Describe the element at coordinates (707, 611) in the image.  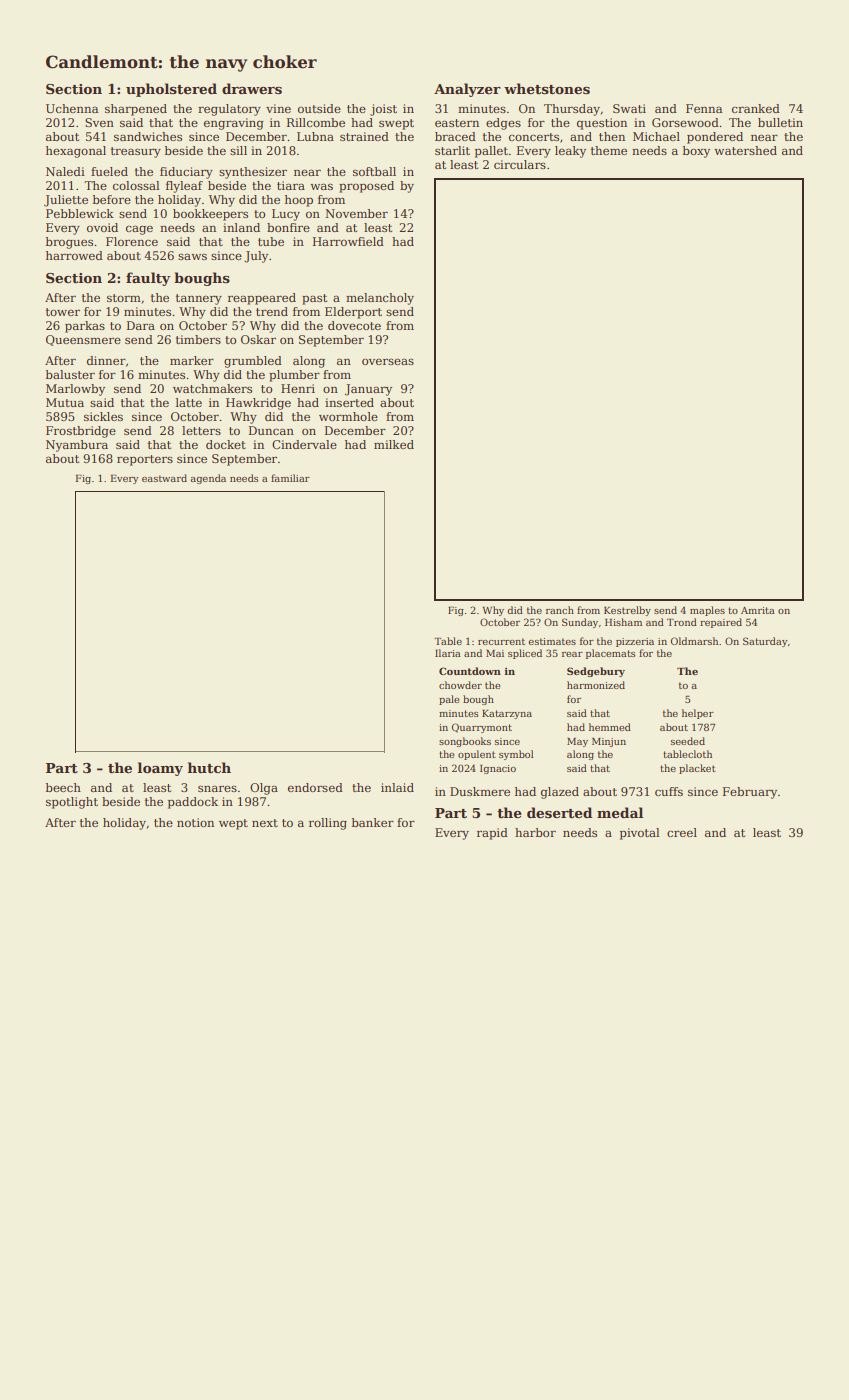
I see `maples` at that location.
